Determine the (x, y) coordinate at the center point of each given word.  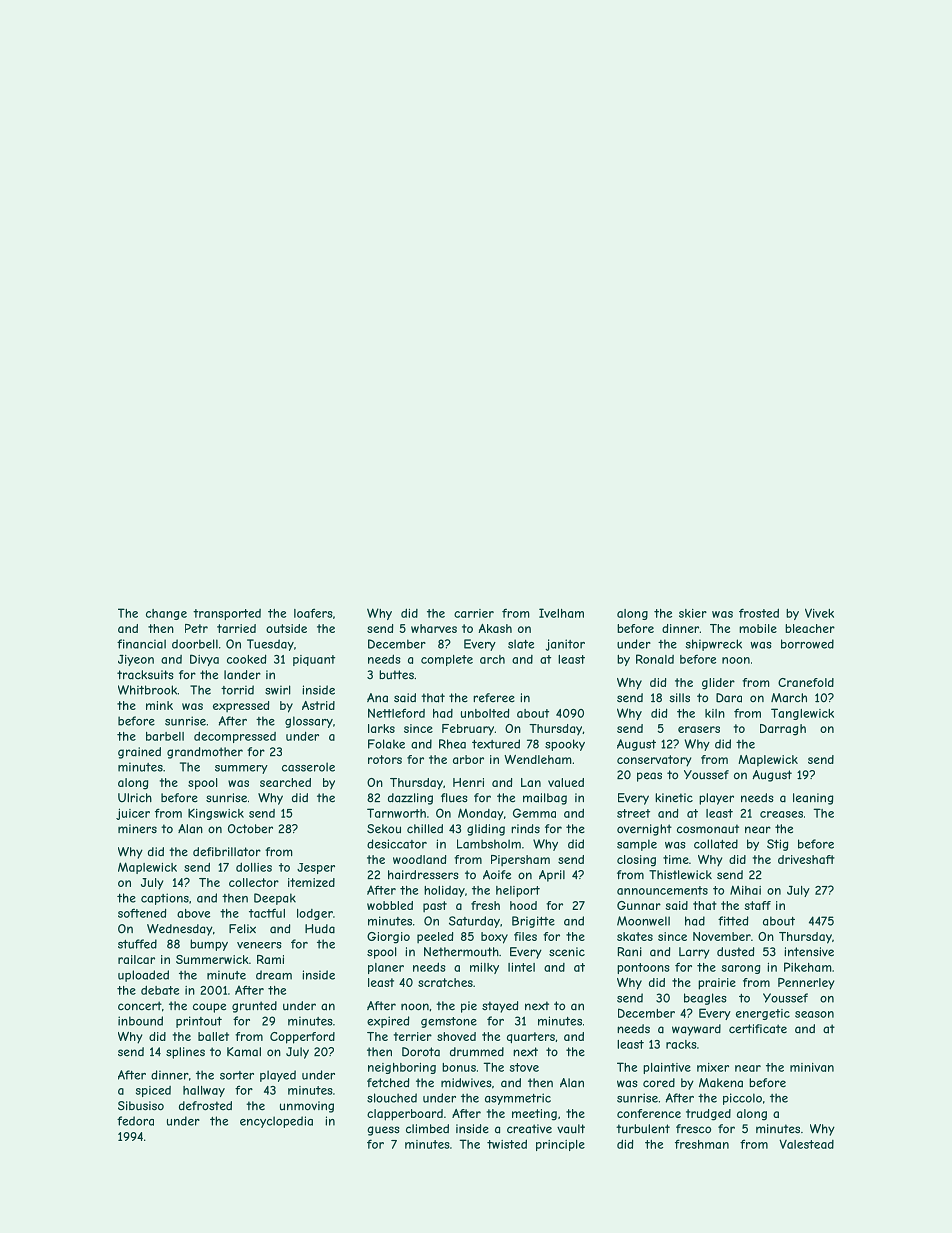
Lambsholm (489, 844)
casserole (308, 767)
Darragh (783, 730)
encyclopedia (276, 1122)
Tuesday (270, 645)
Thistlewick (680, 875)
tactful (267, 913)
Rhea (452, 744)
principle (560, 1145)
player (716, 799)
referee (494, 698)
